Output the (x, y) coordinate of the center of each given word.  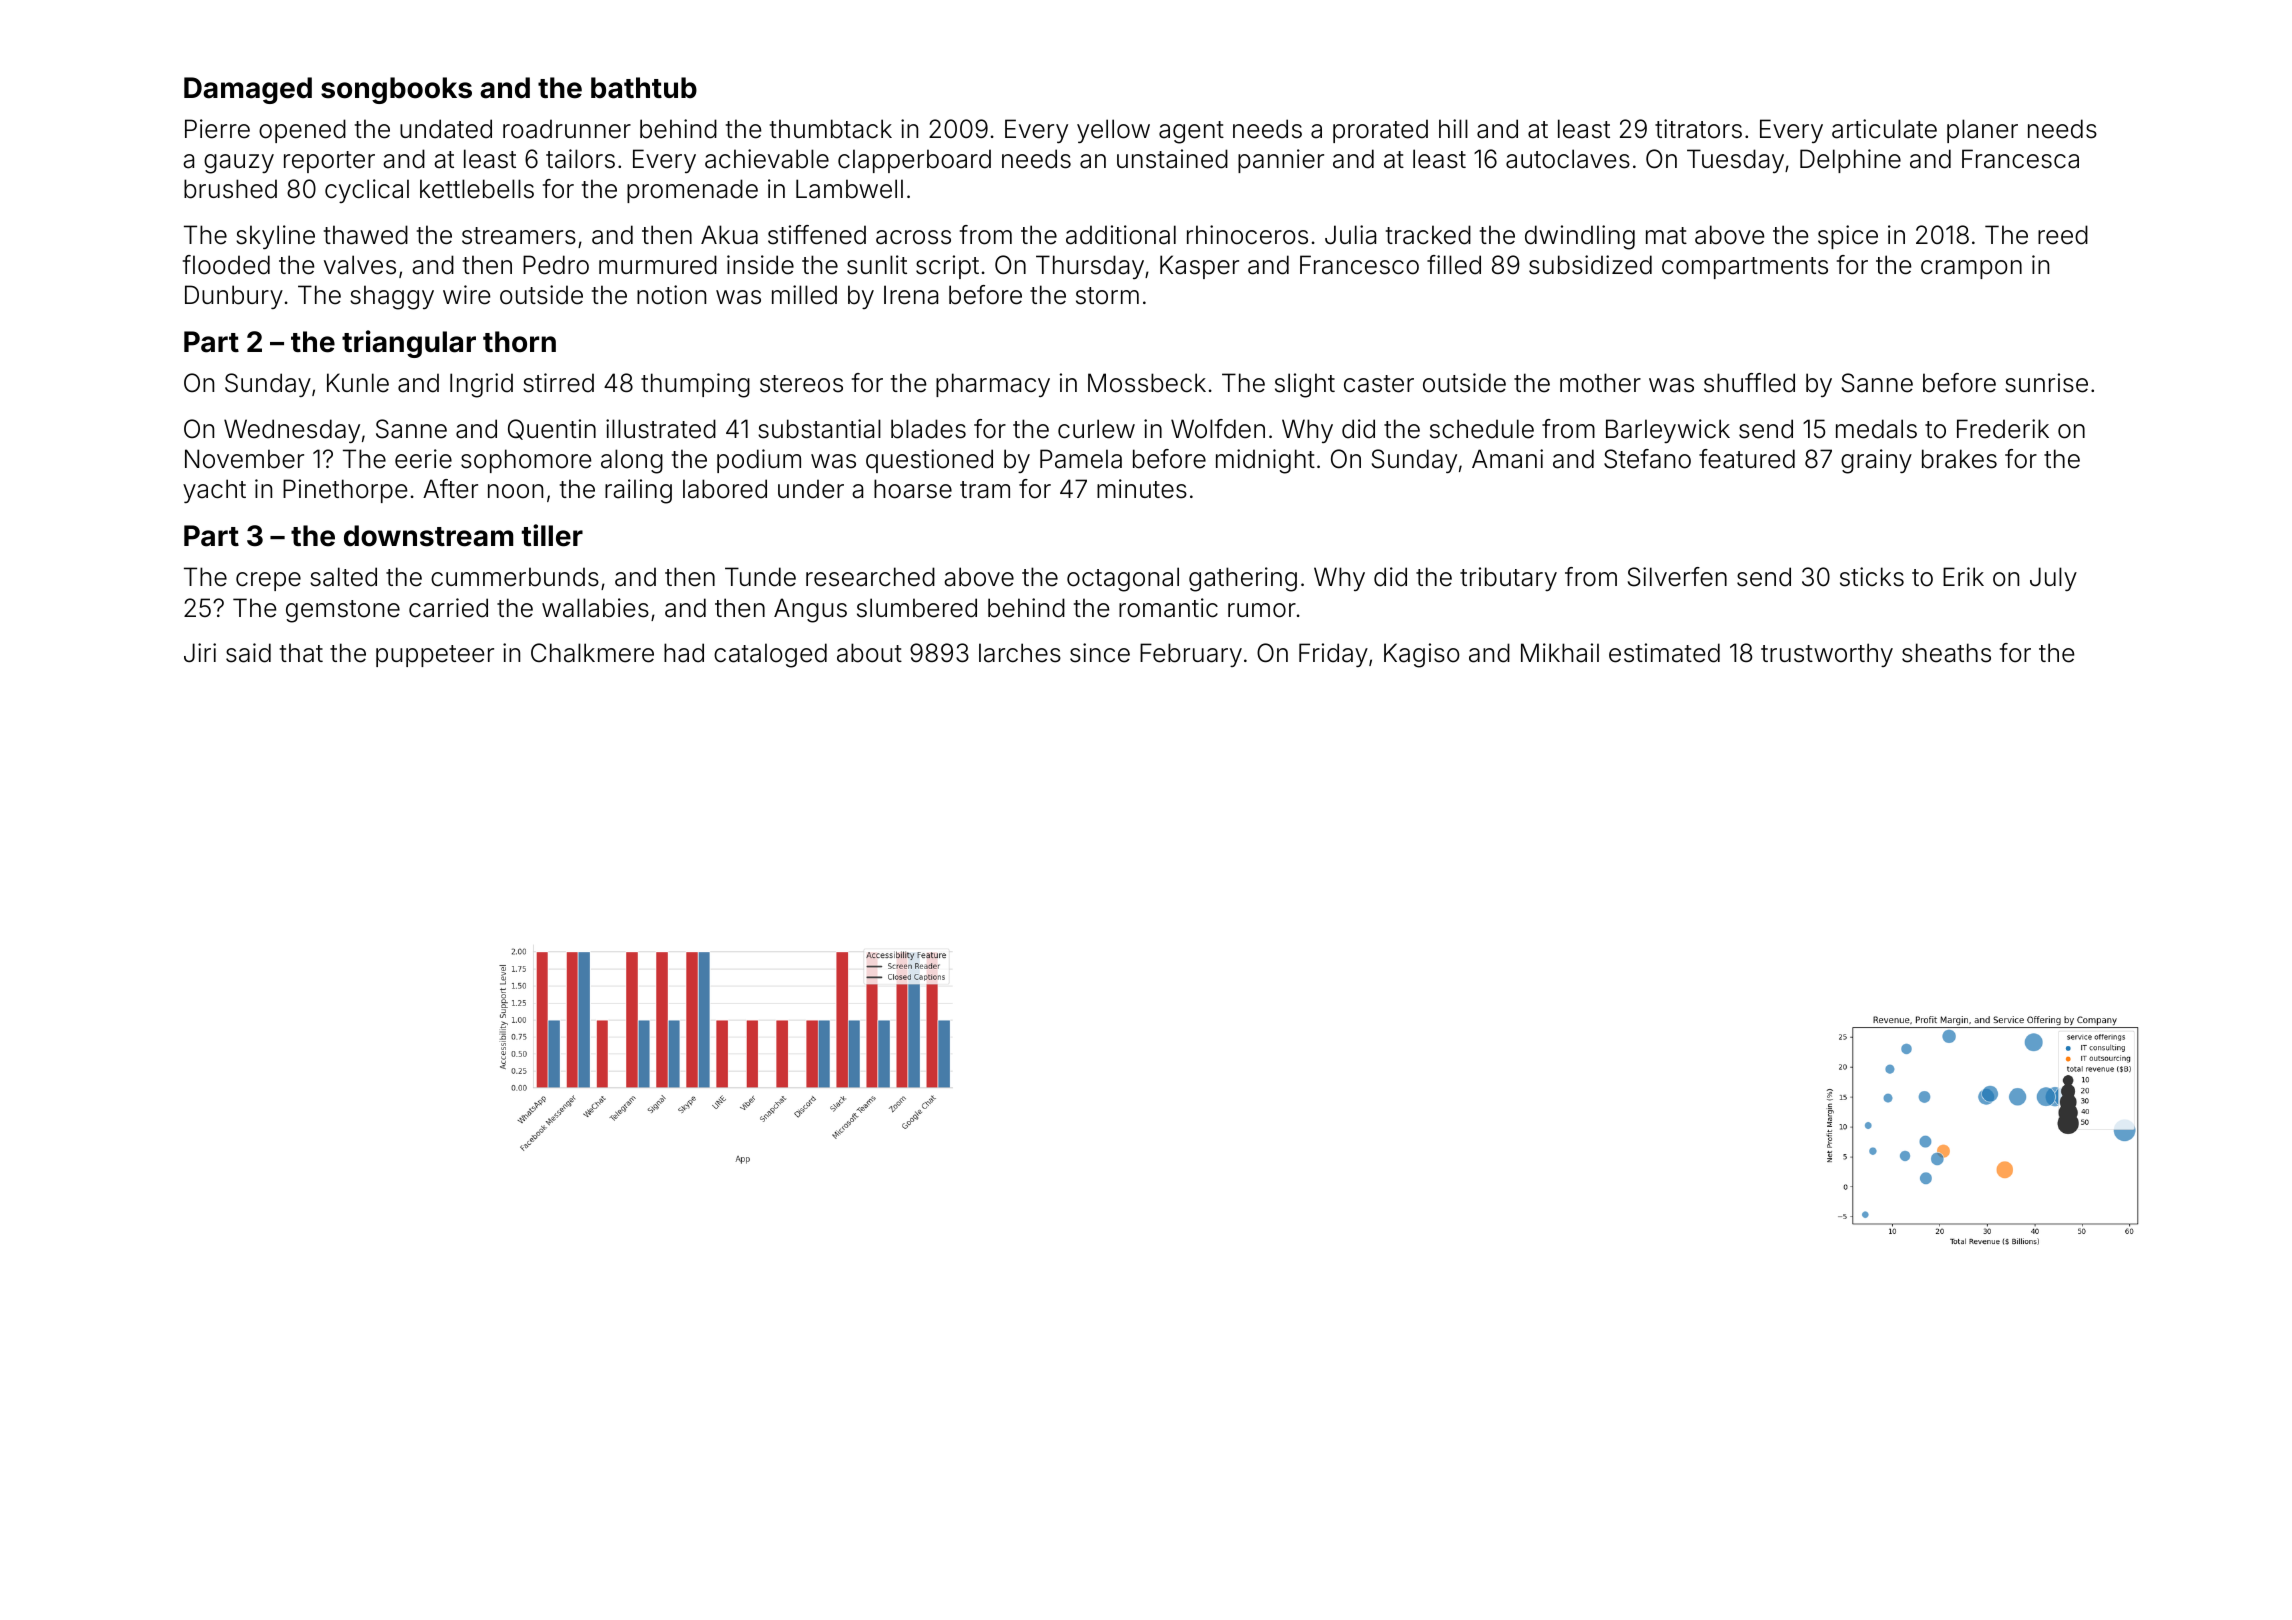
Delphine (1850, 161)
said (248, 653)
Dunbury (234, 297)
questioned (929, 461)
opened (302, 131)
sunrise (2046, 383)
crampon (1971, 269)
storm (1107, 296)
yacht (214, 491)
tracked (1428, 235)
